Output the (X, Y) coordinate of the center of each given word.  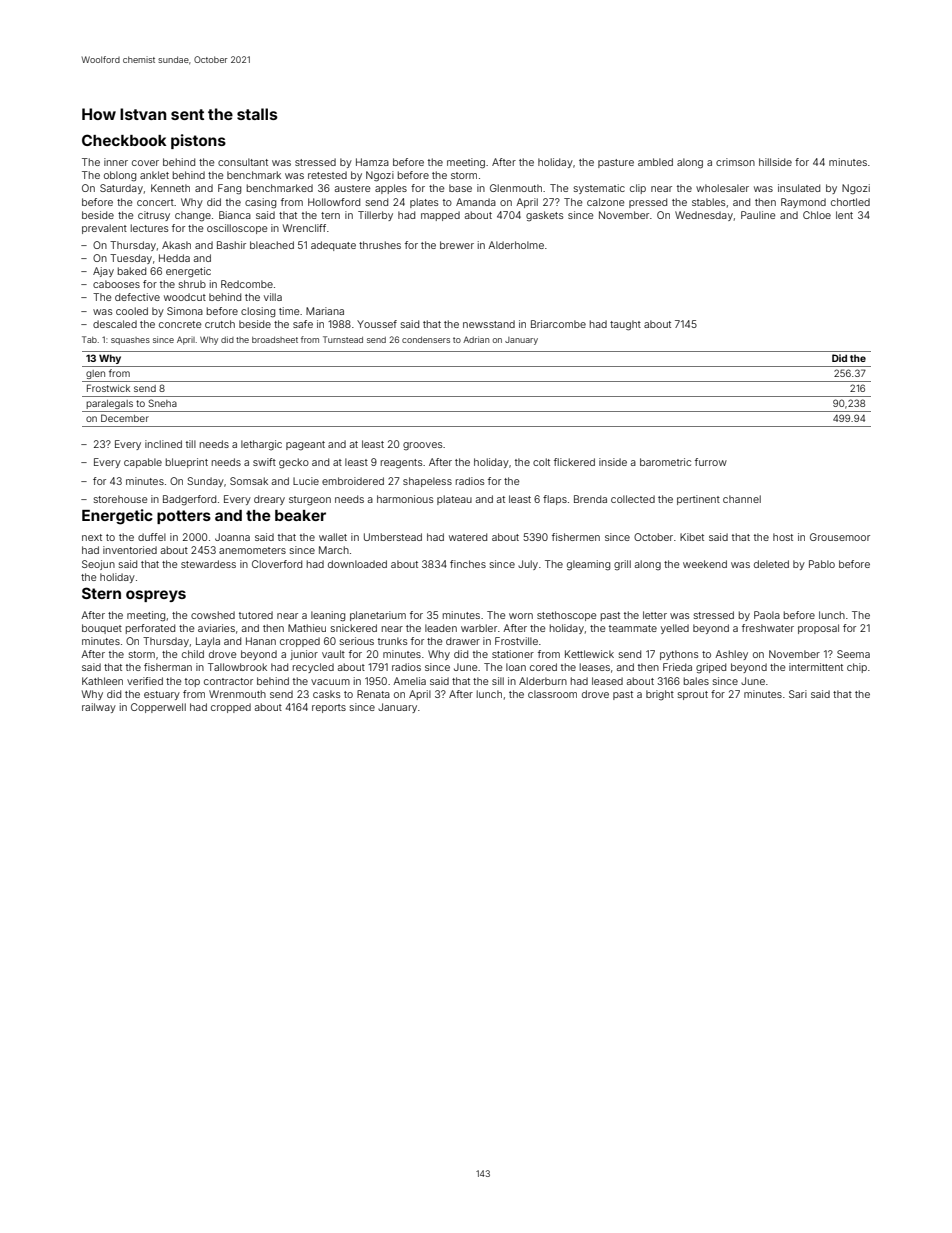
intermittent (816, 667)
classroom (552, 694)
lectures (149, 228)
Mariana (325, 311)
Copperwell (158, 708)
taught (625, 325)
